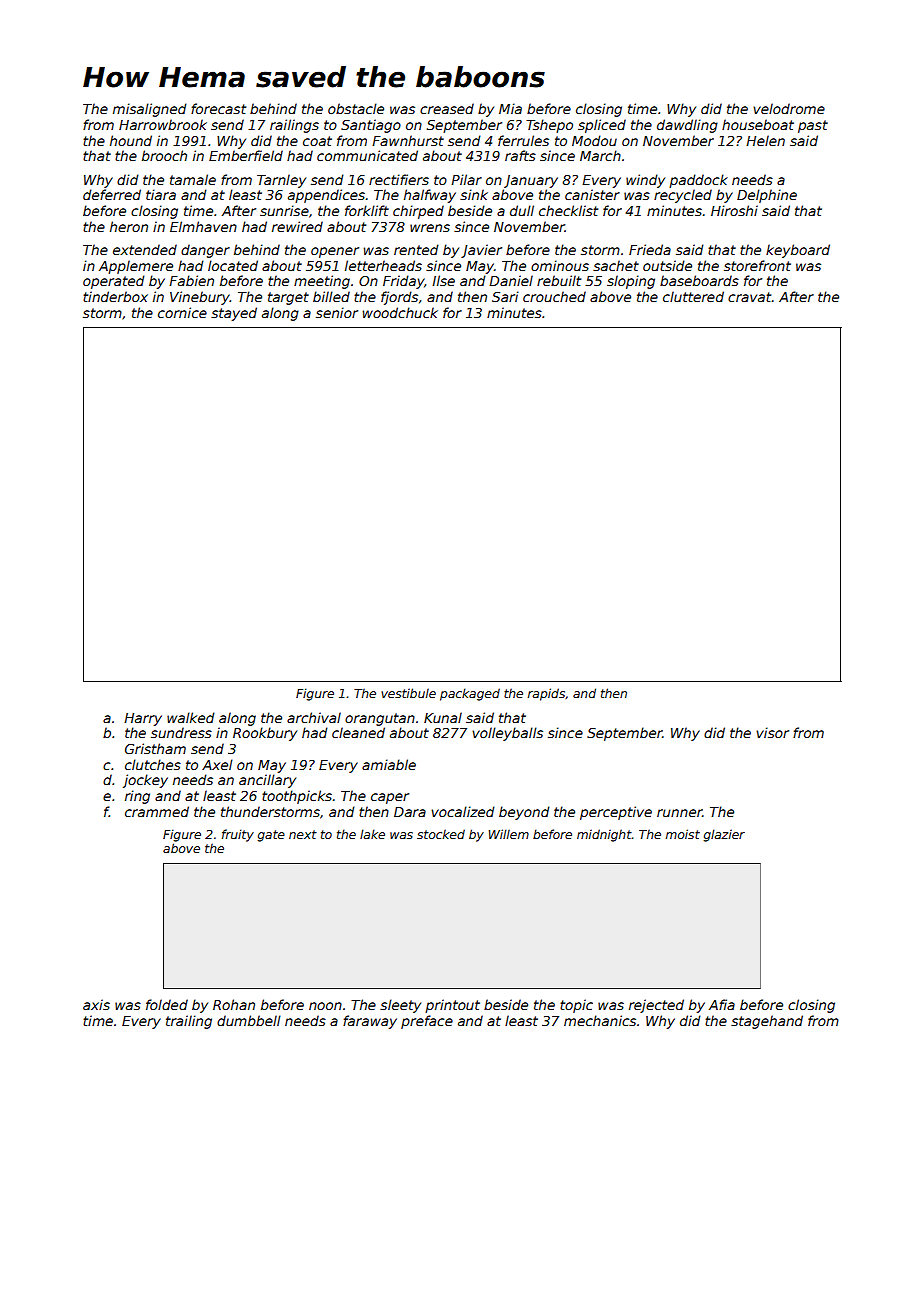 The image size is (924, 1308). What do you see at coordinates (667, 265) in the page?
I see `outside` at bounding box center [667, 265].
